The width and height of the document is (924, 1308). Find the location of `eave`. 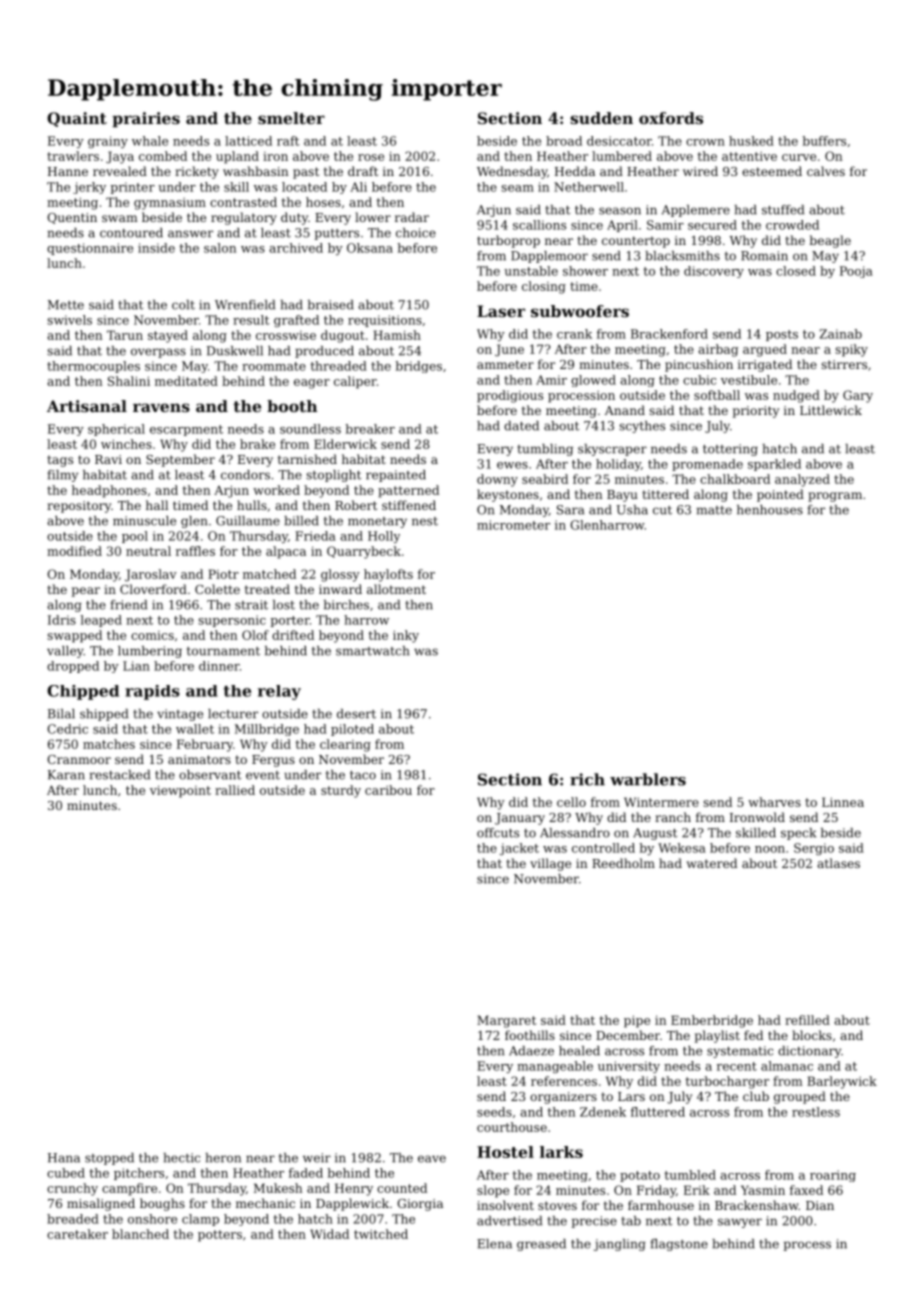

eave is located at coordinates (432, 1159).
